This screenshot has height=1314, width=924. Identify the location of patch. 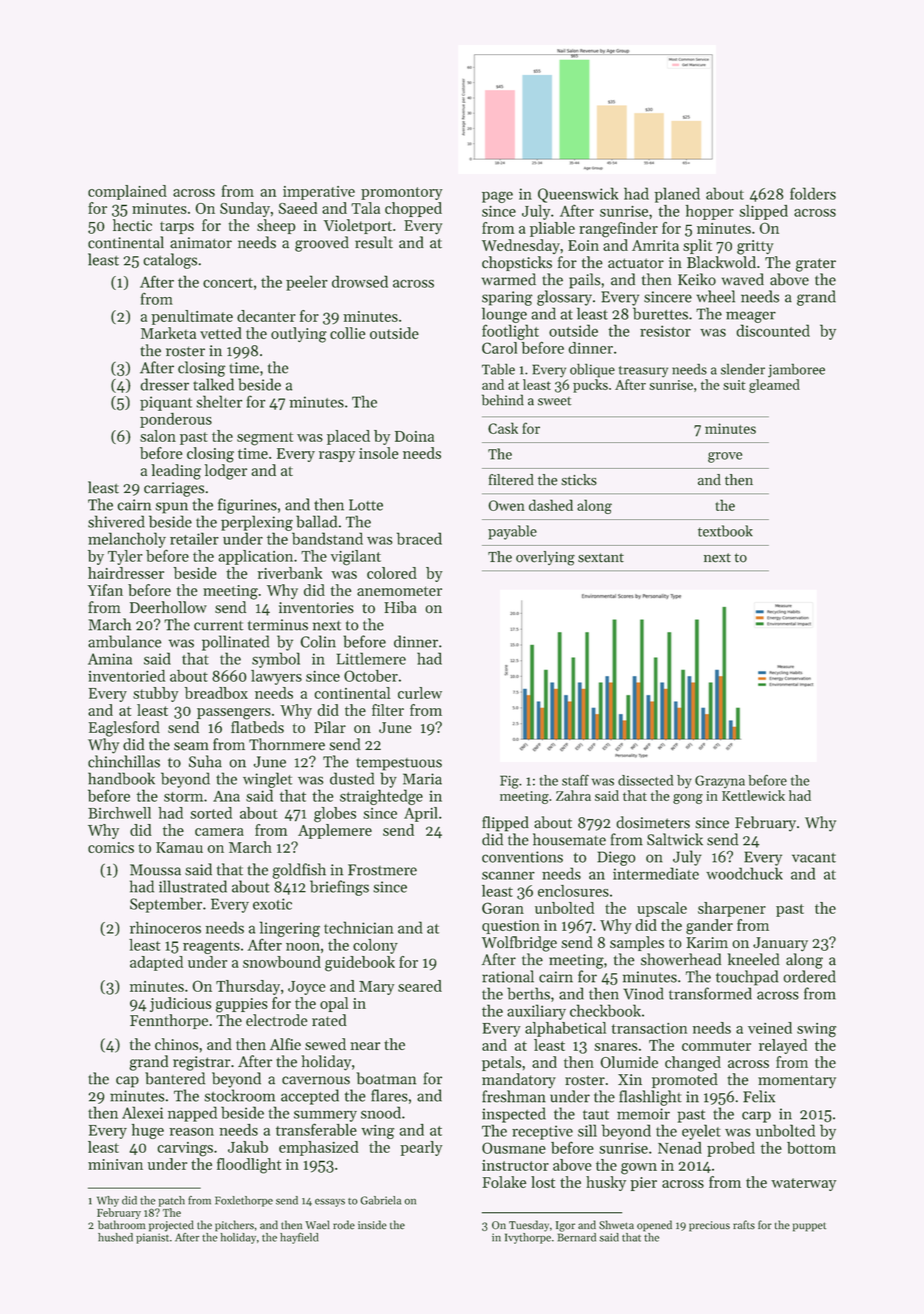
(172, 1201).
